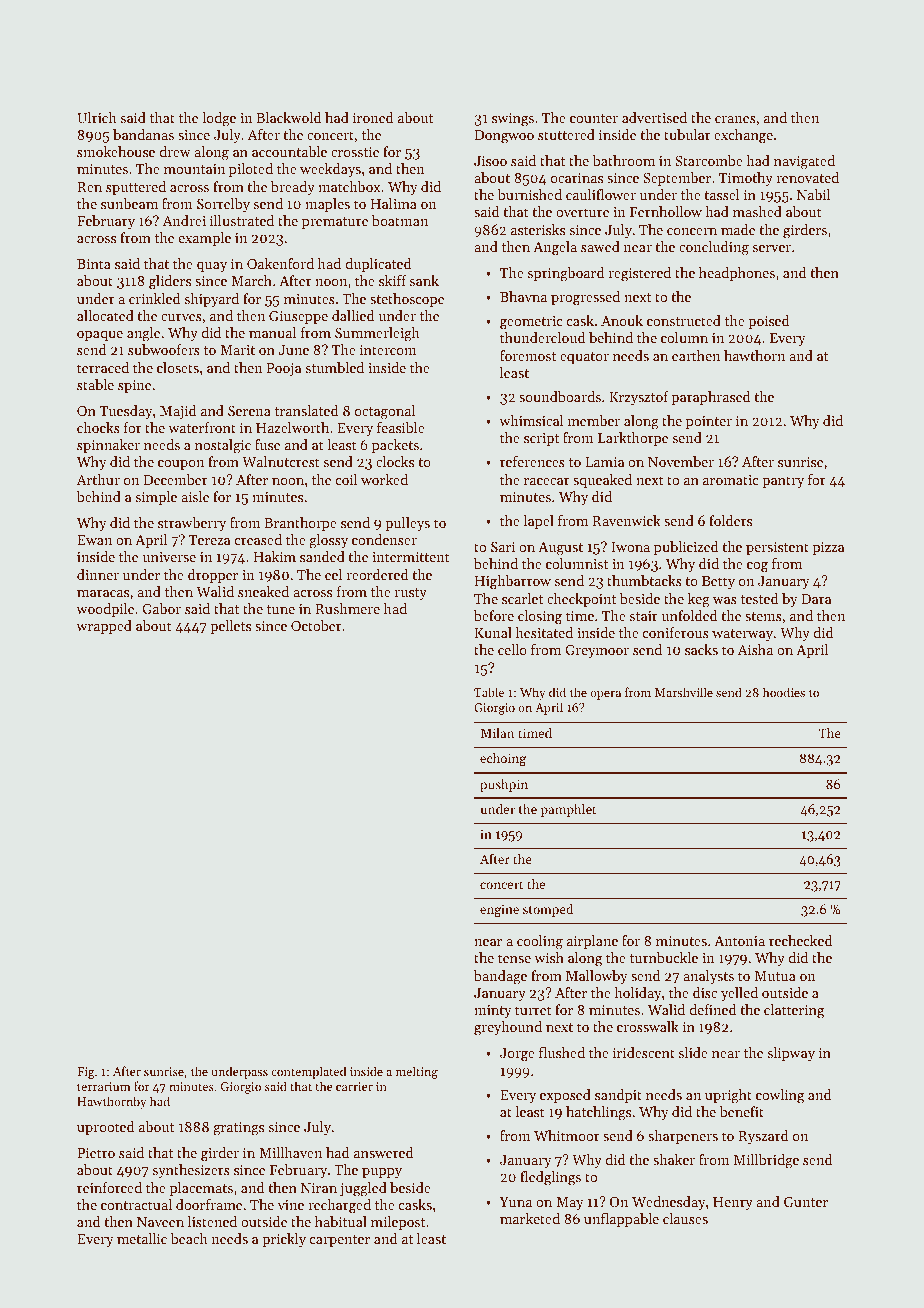  Describe the element at coordinates (106, 1128) in the page. I see `uprooted` at that location.
